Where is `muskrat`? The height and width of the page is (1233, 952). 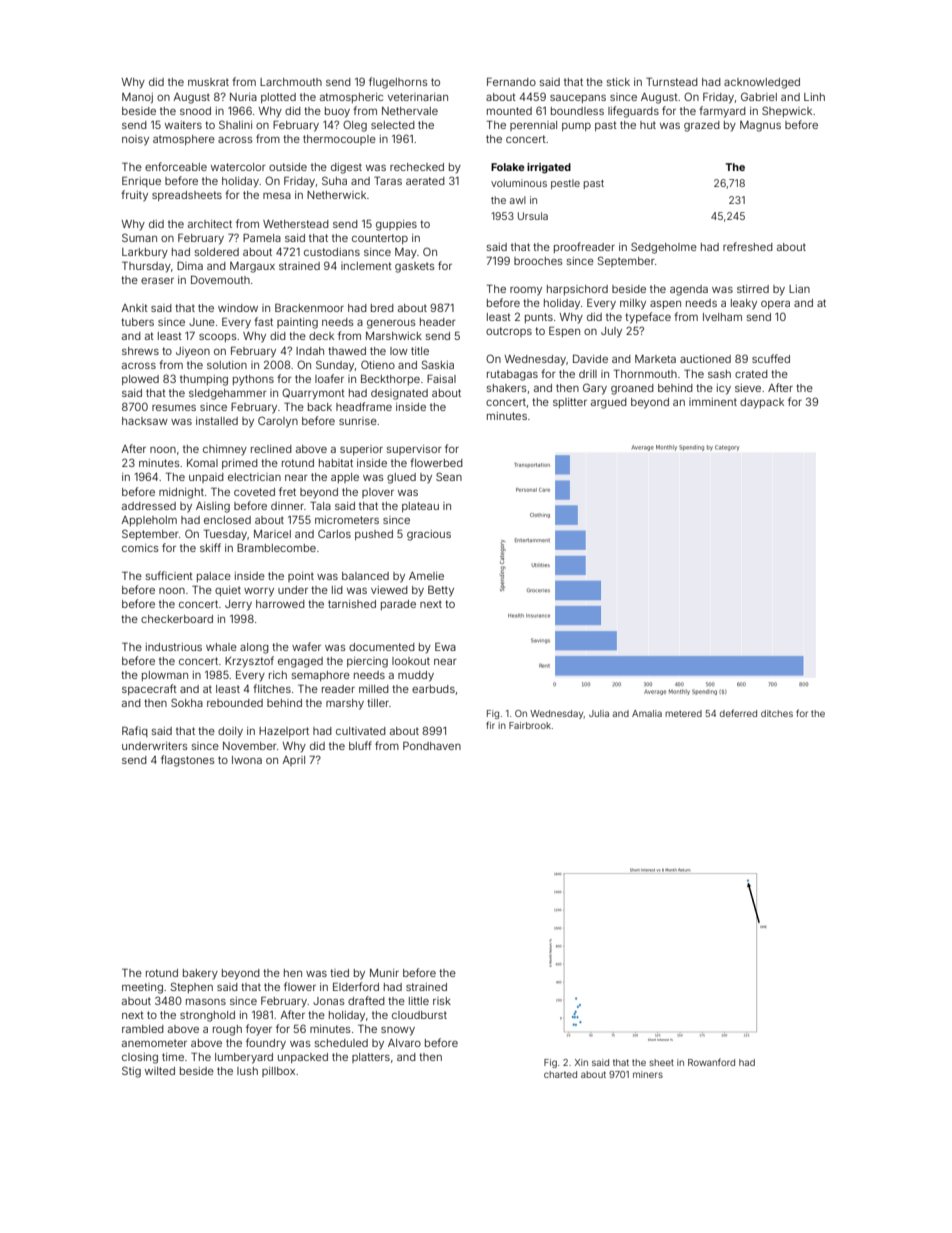
muskrat is located at coordinates (208, 82).
